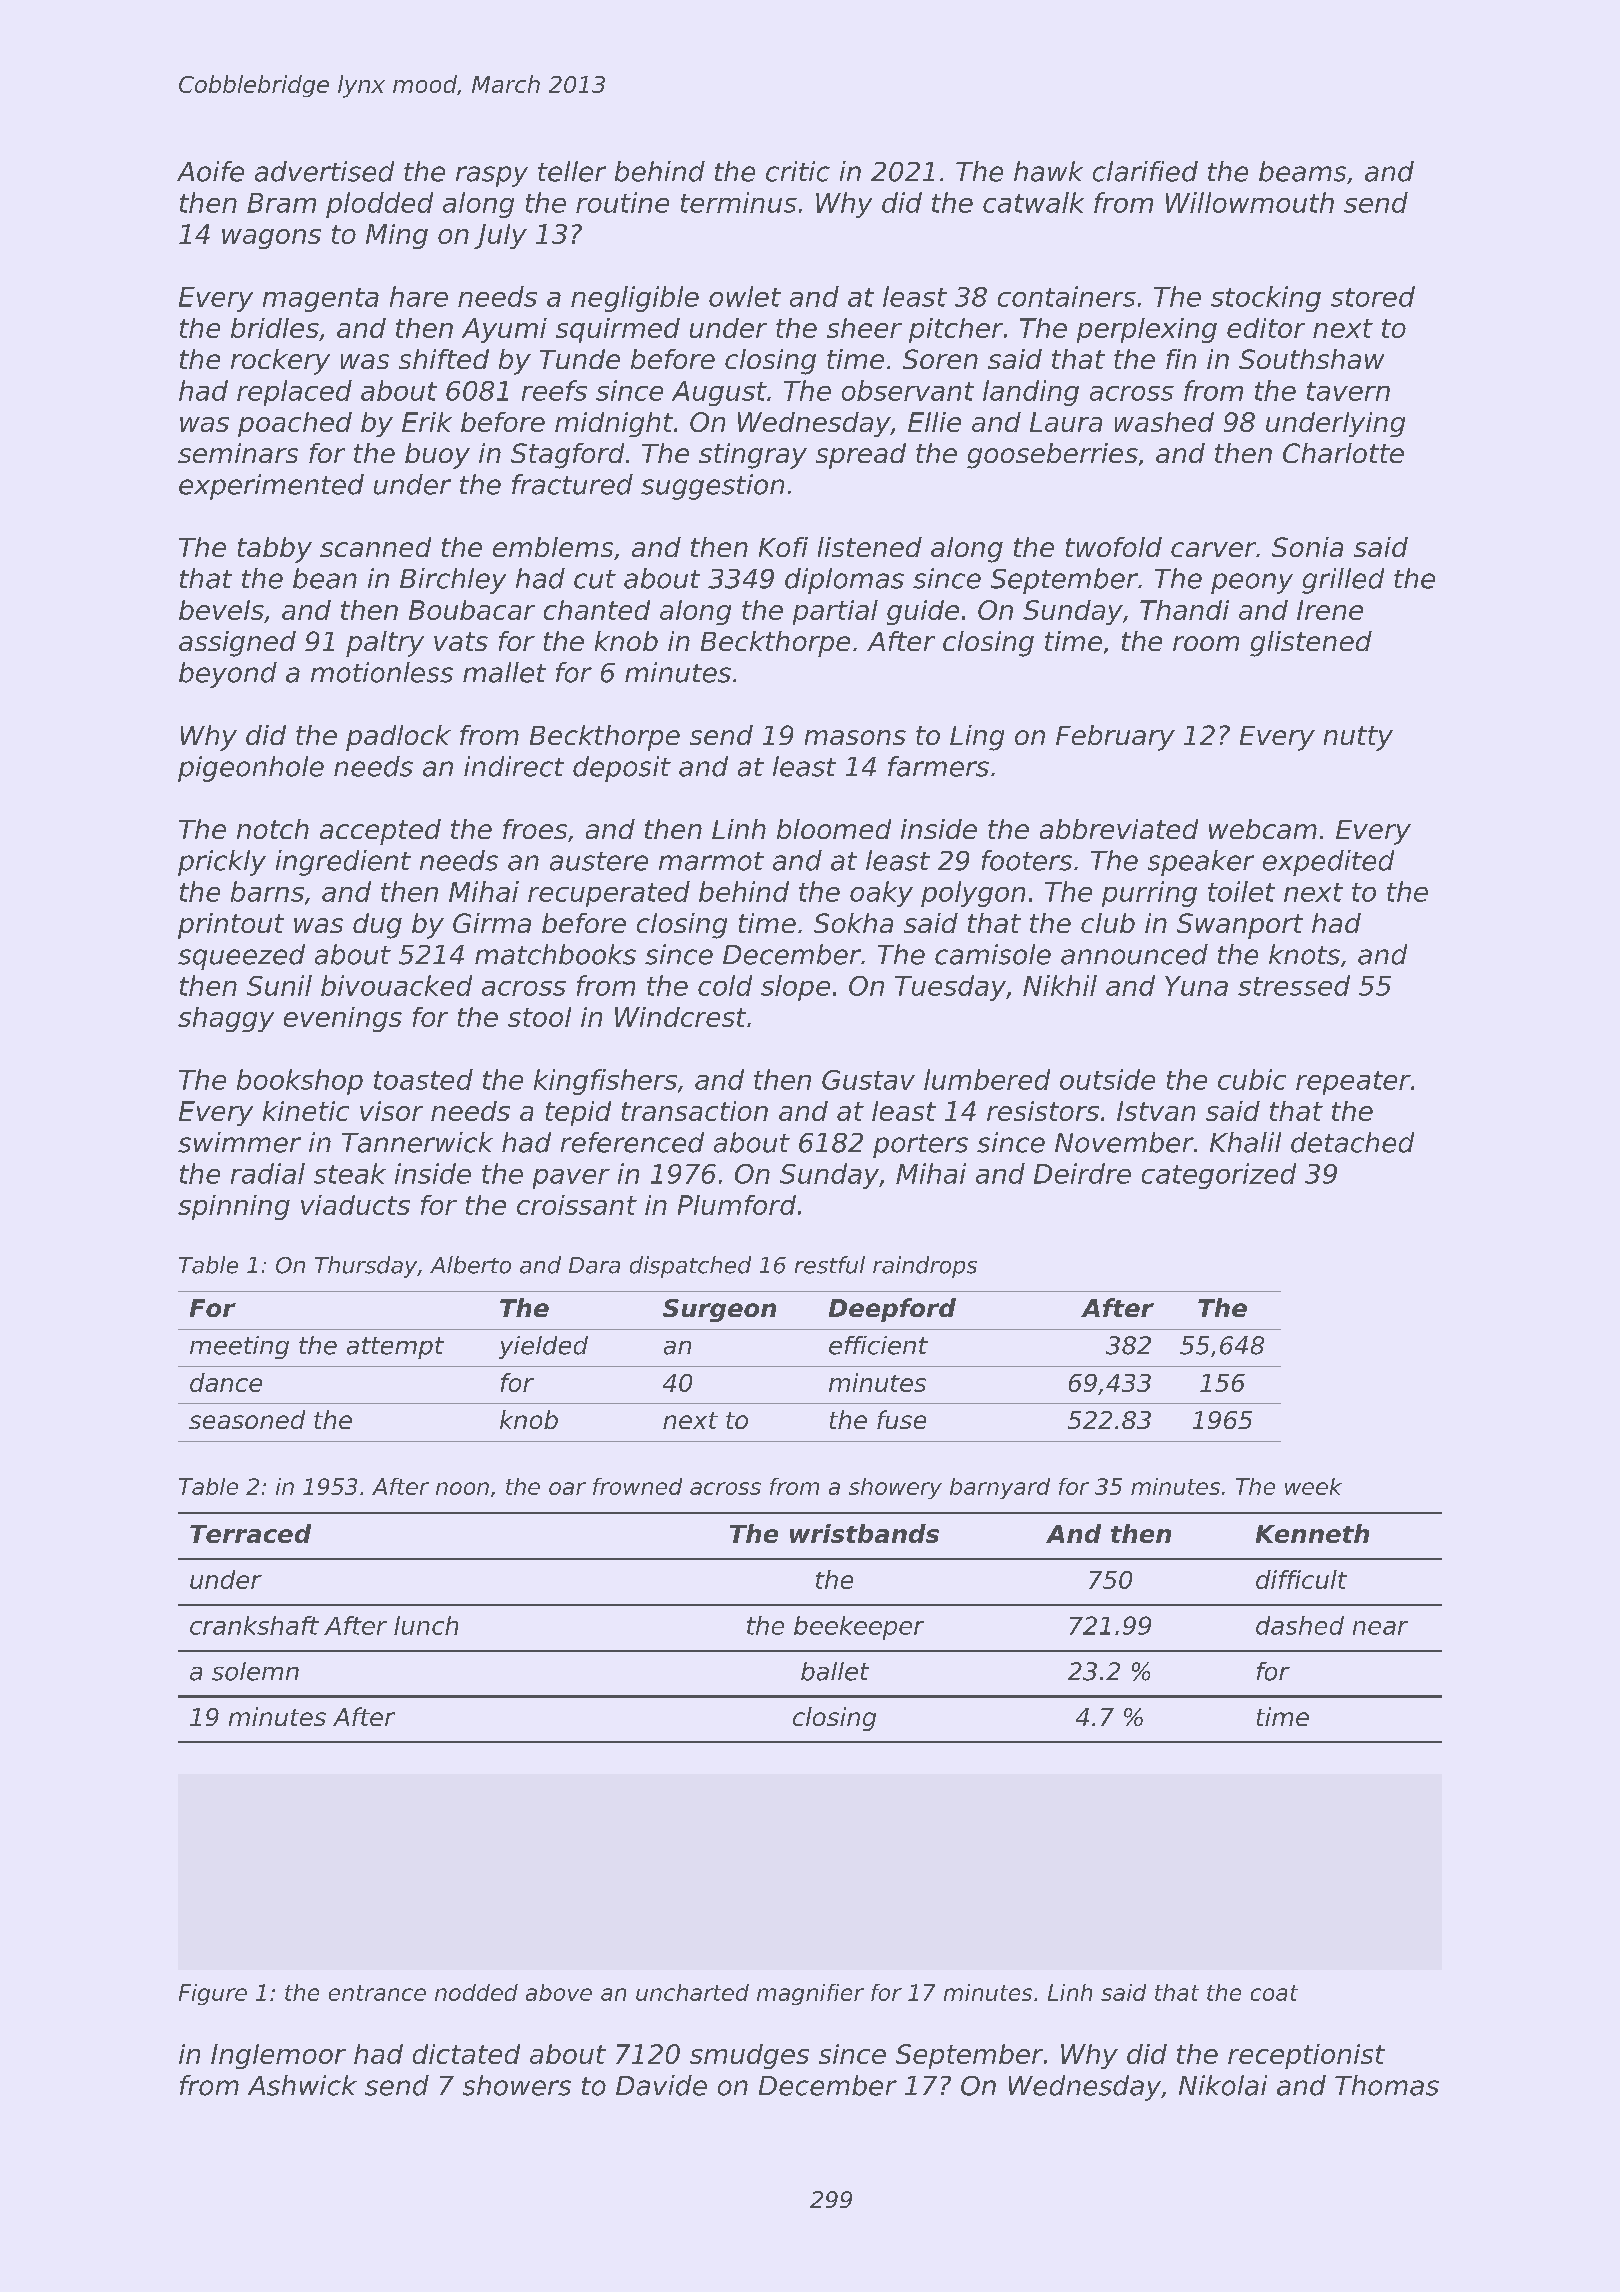 This page has height=2292, width=1620. I want to click on Davide, so click(661, 2085).
